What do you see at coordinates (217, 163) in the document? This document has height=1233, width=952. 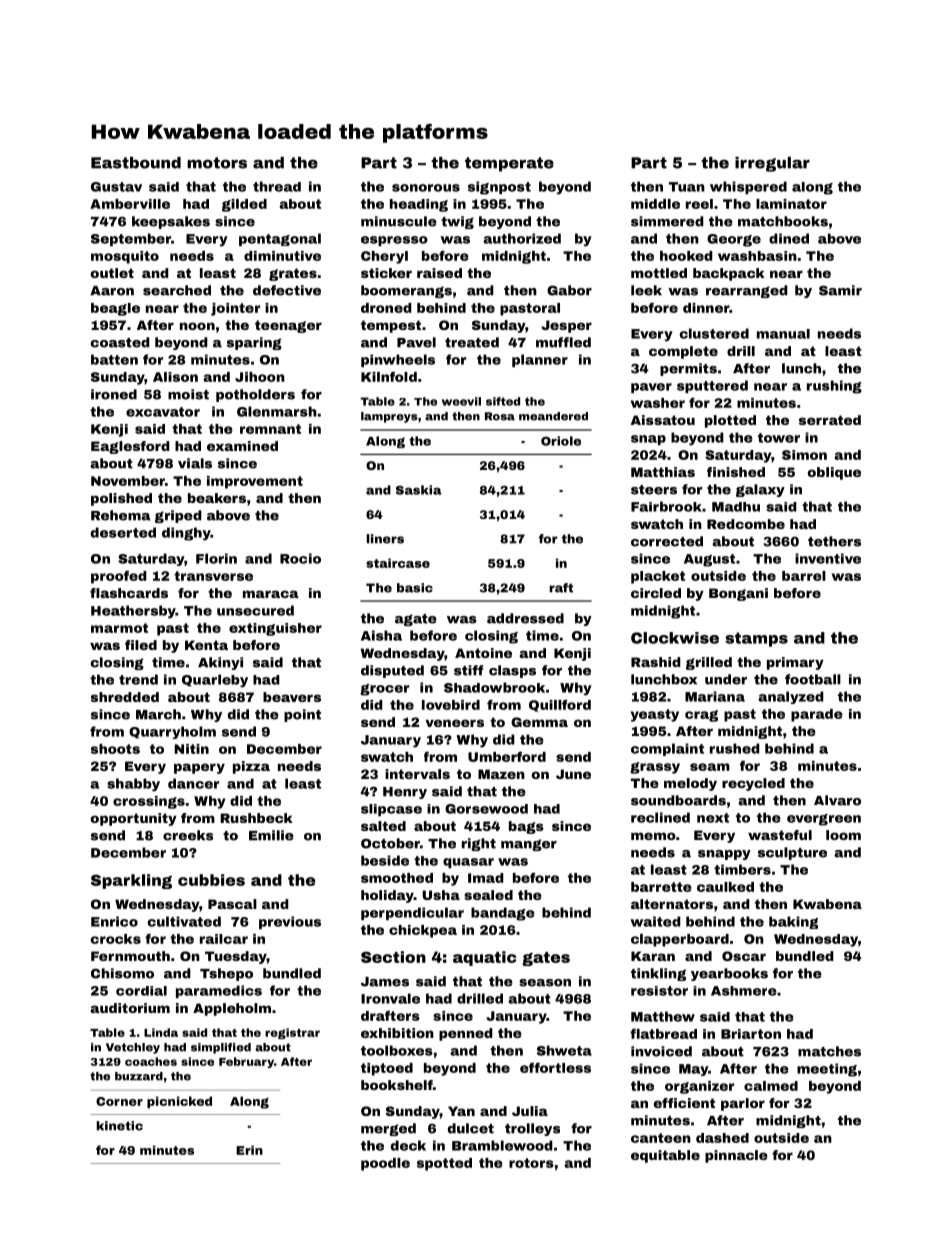 I see `motors` at bounding box center [217, 163].
